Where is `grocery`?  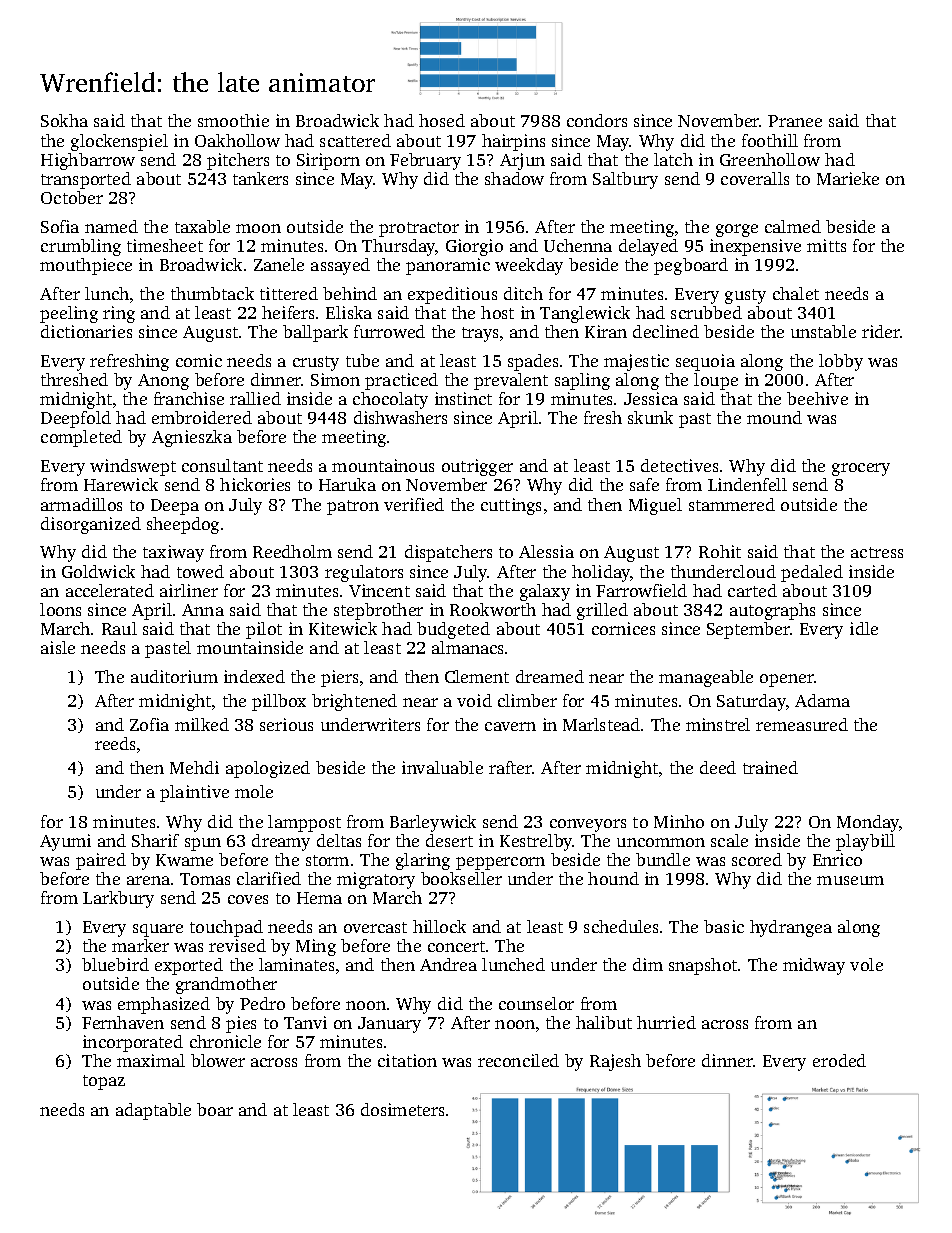 grocery is located at coordinates (861, 469).
